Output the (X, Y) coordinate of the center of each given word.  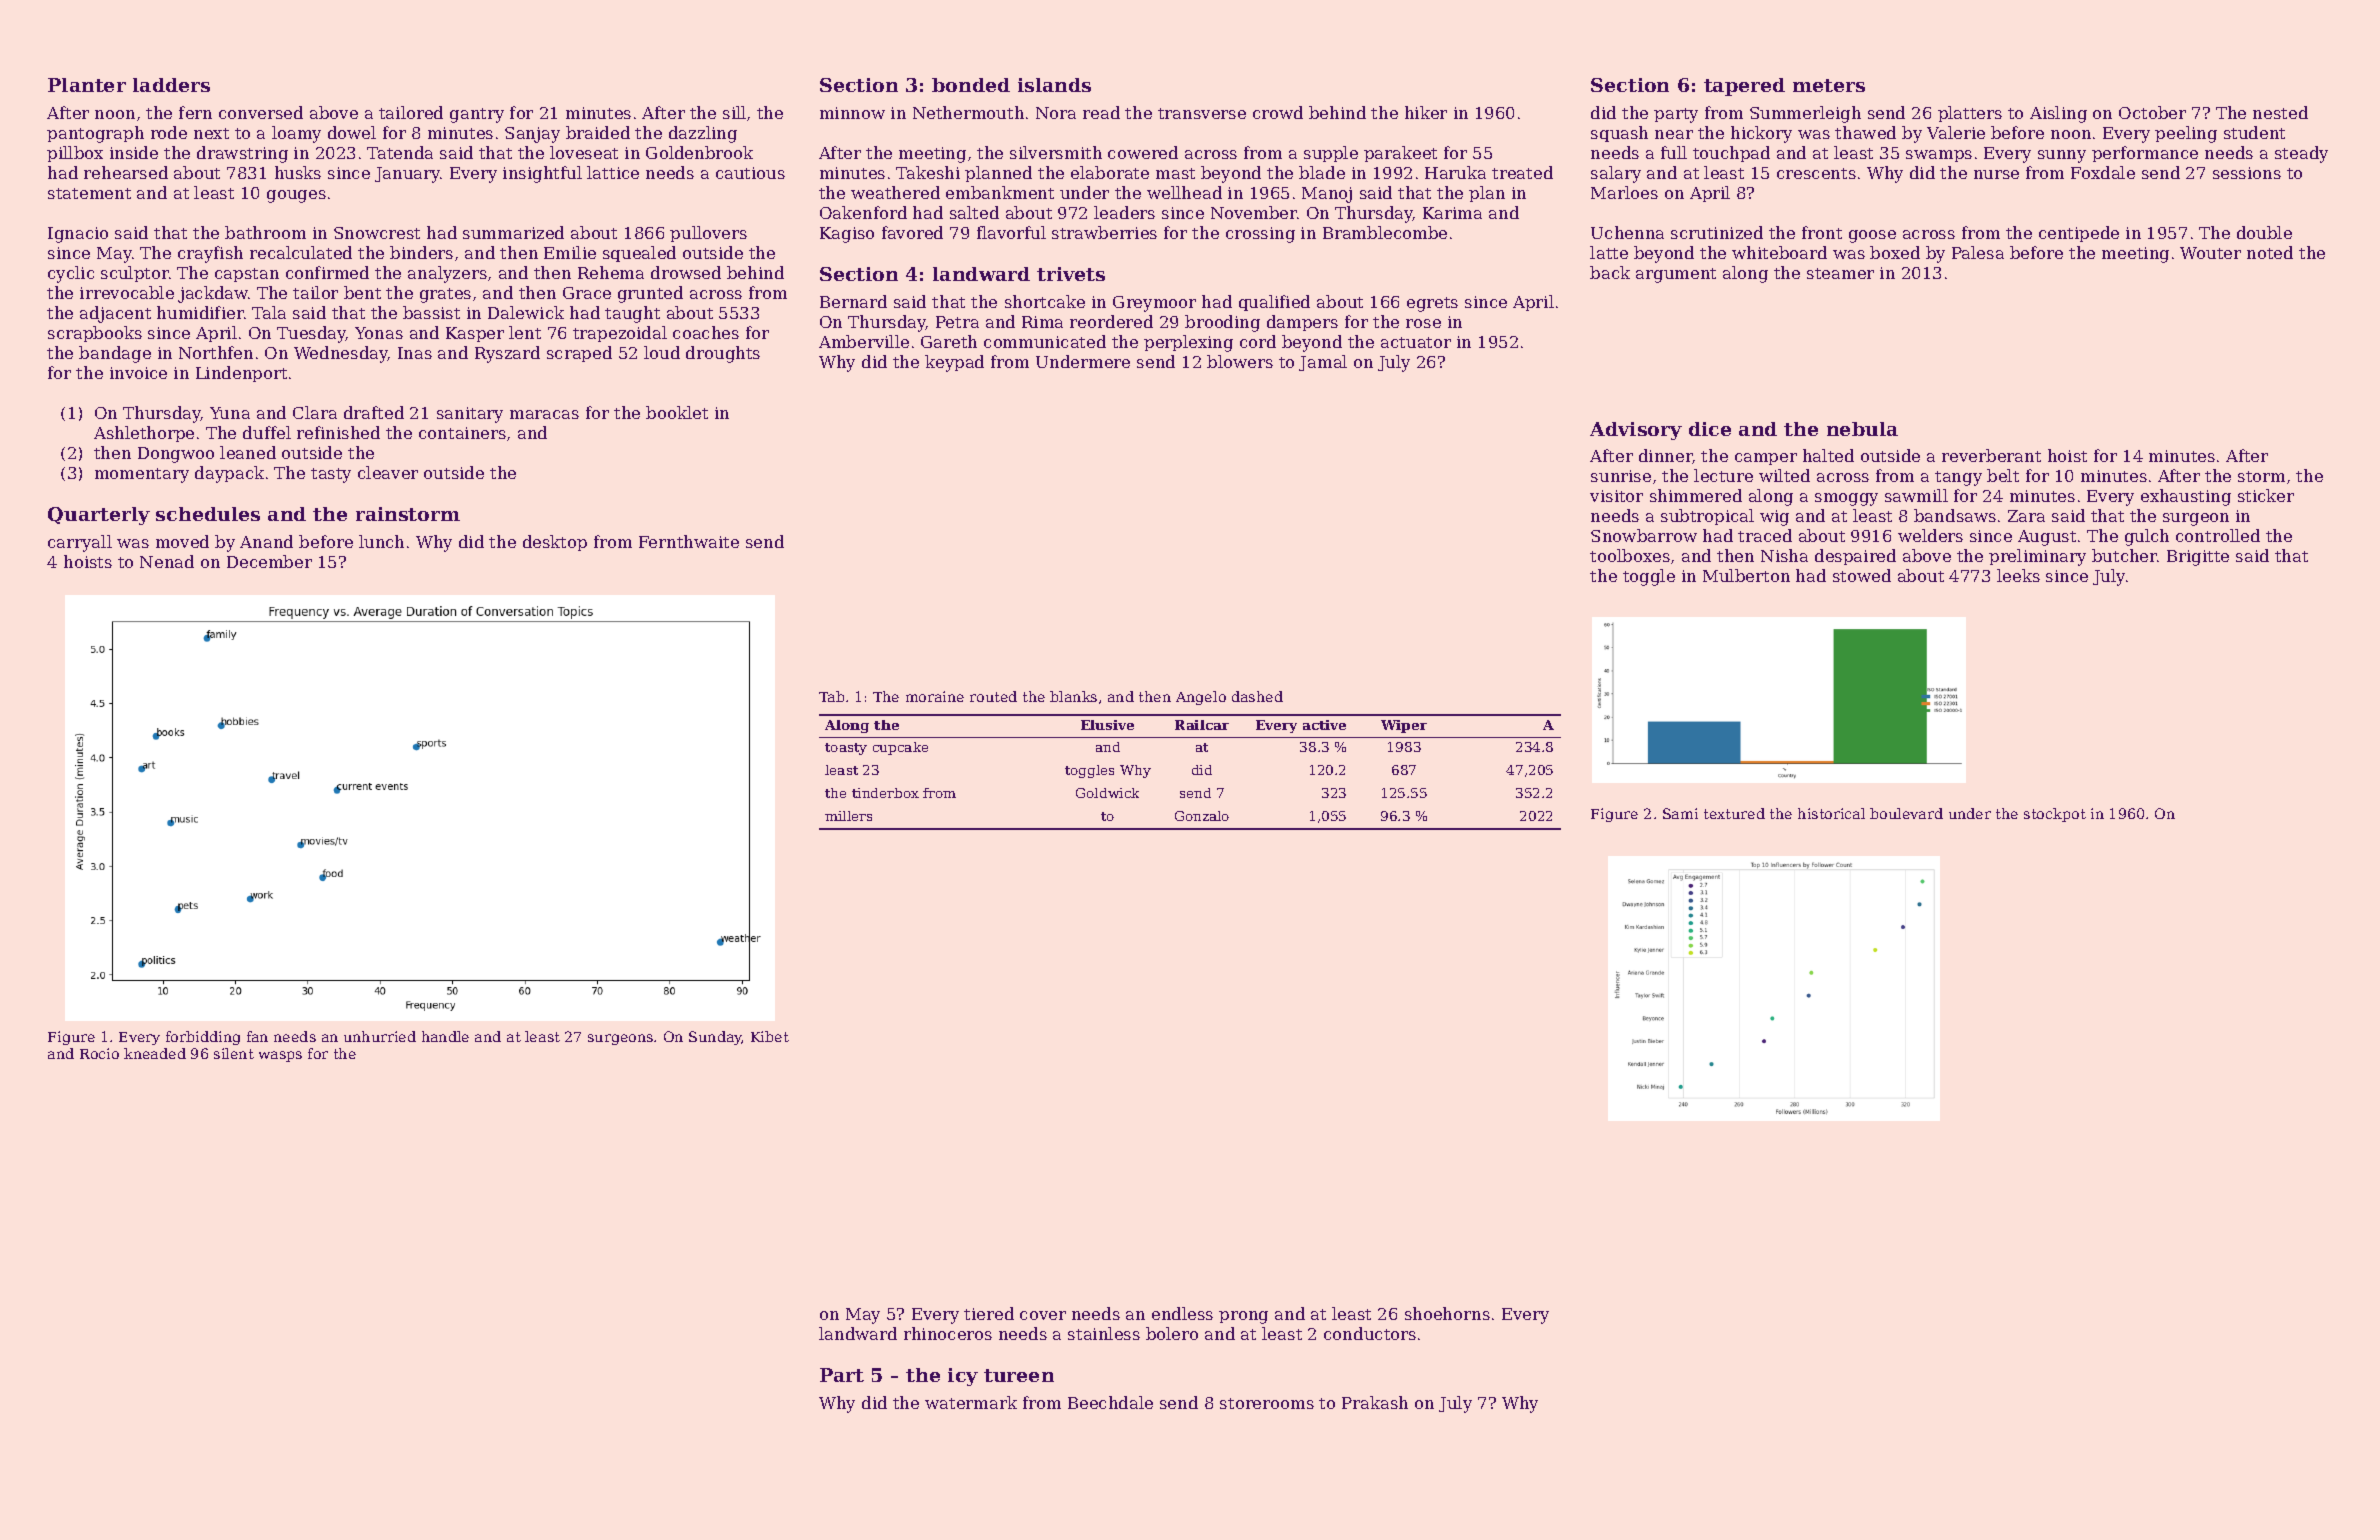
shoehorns (1447, 1313)
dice (1710, 429)
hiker (1426, 112)
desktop (555, 543)
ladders (171, 85)
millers (848, 816)
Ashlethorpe (144, 434)
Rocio (99, 1053)
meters (1829, 85)
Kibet (770, 1036)
